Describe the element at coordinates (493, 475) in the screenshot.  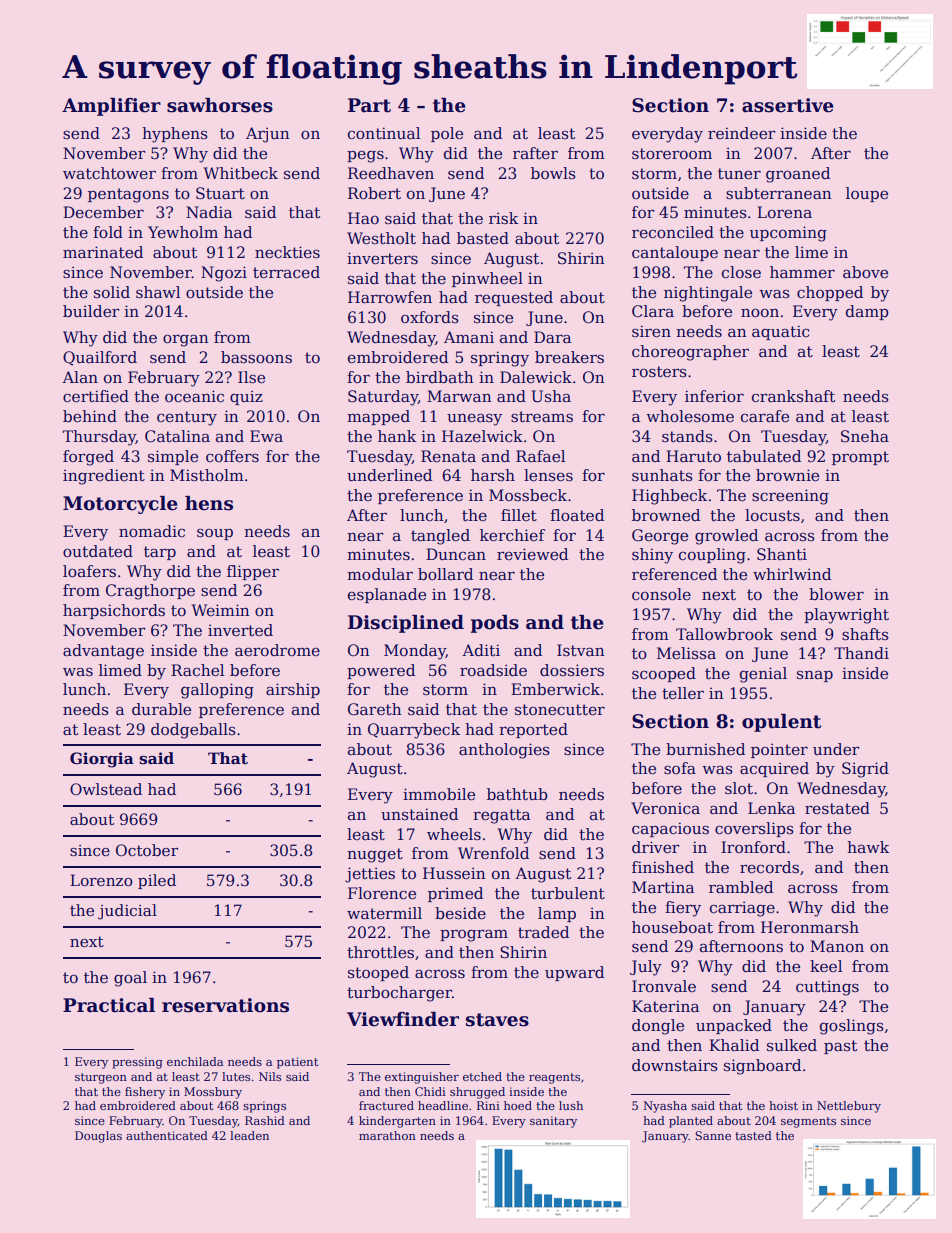
I see `harsh` at that location.
